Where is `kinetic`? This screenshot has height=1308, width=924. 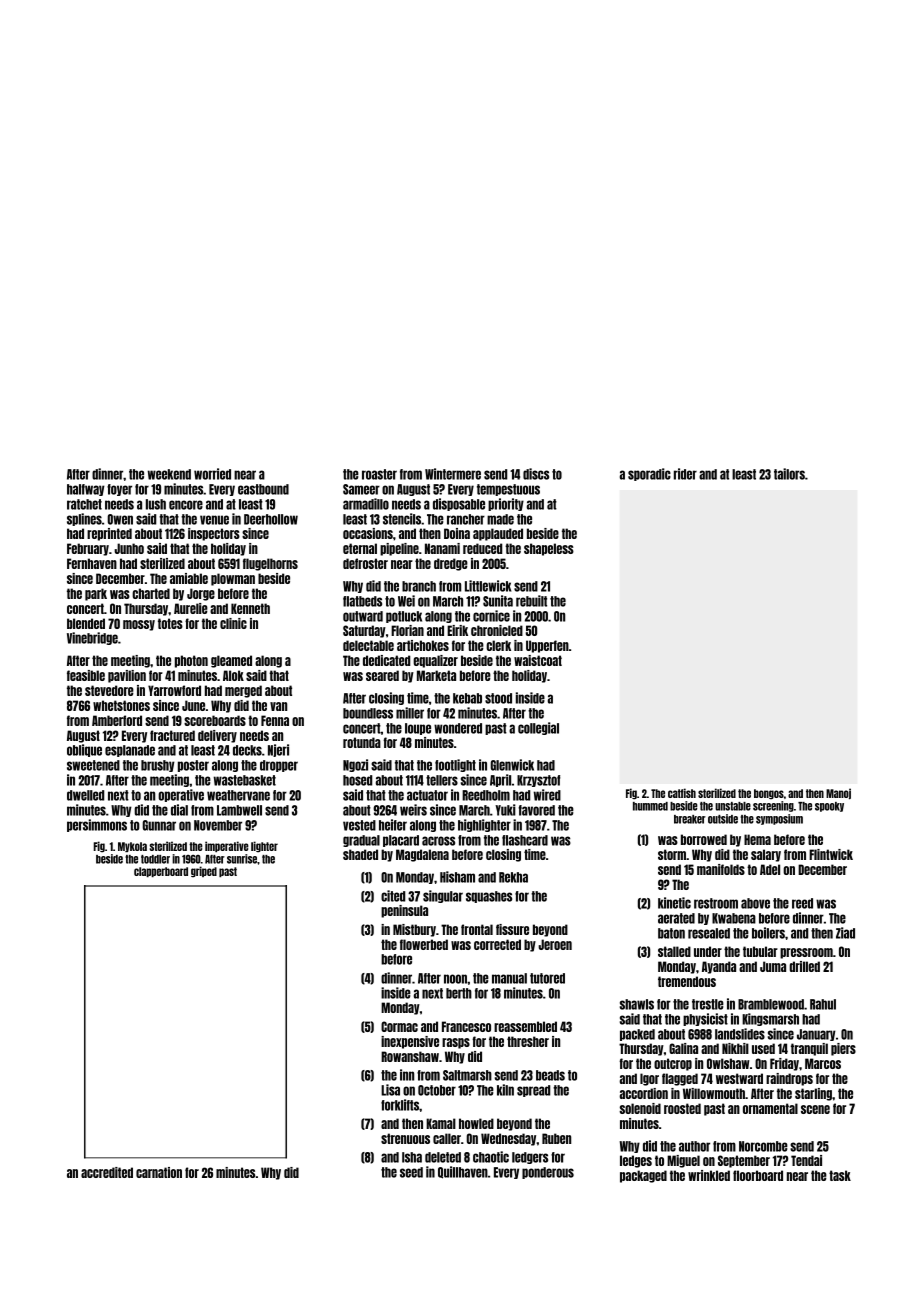 kinetic is located at coordinates (674, 903).
